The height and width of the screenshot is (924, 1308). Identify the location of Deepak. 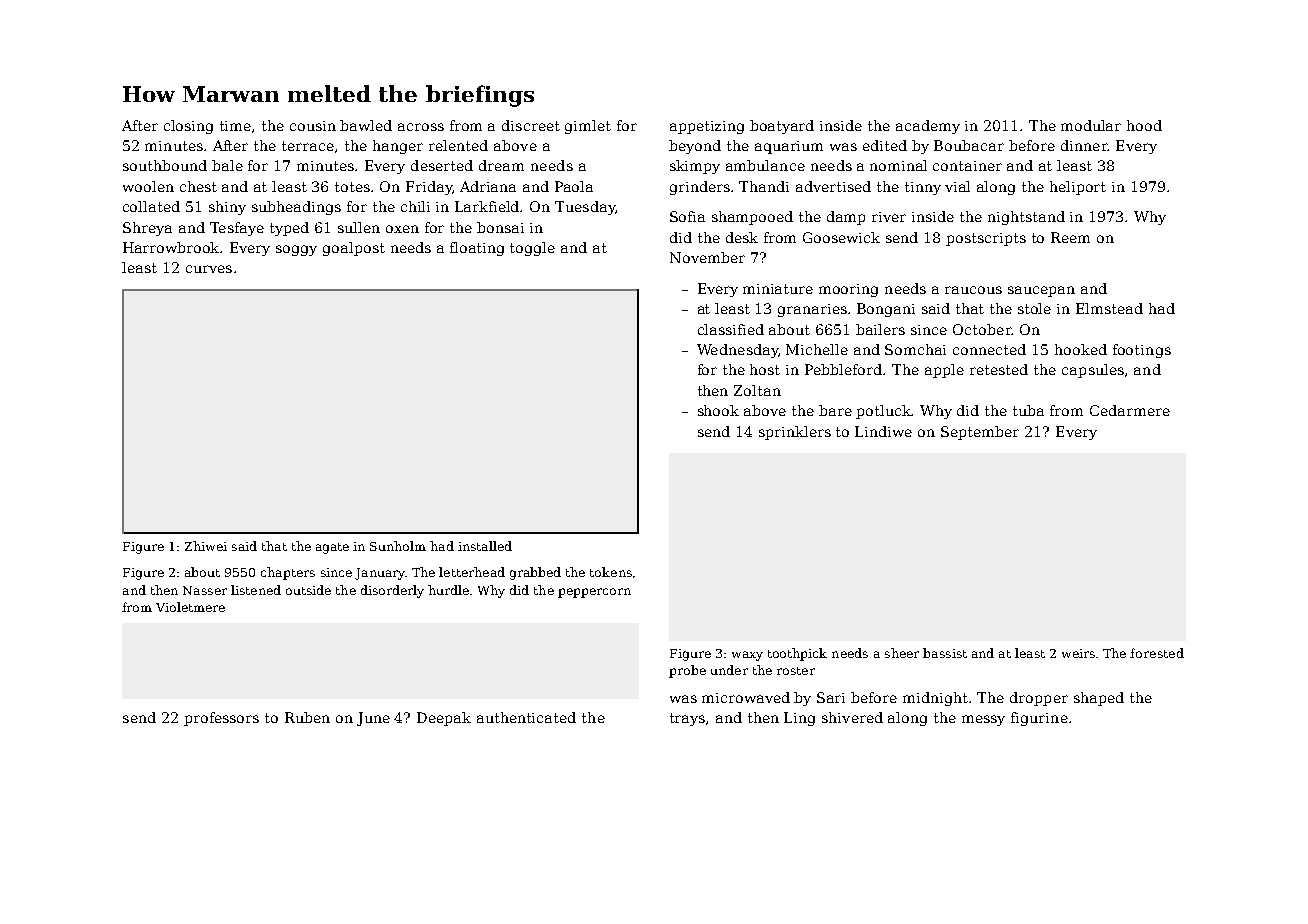
(444, 719).
